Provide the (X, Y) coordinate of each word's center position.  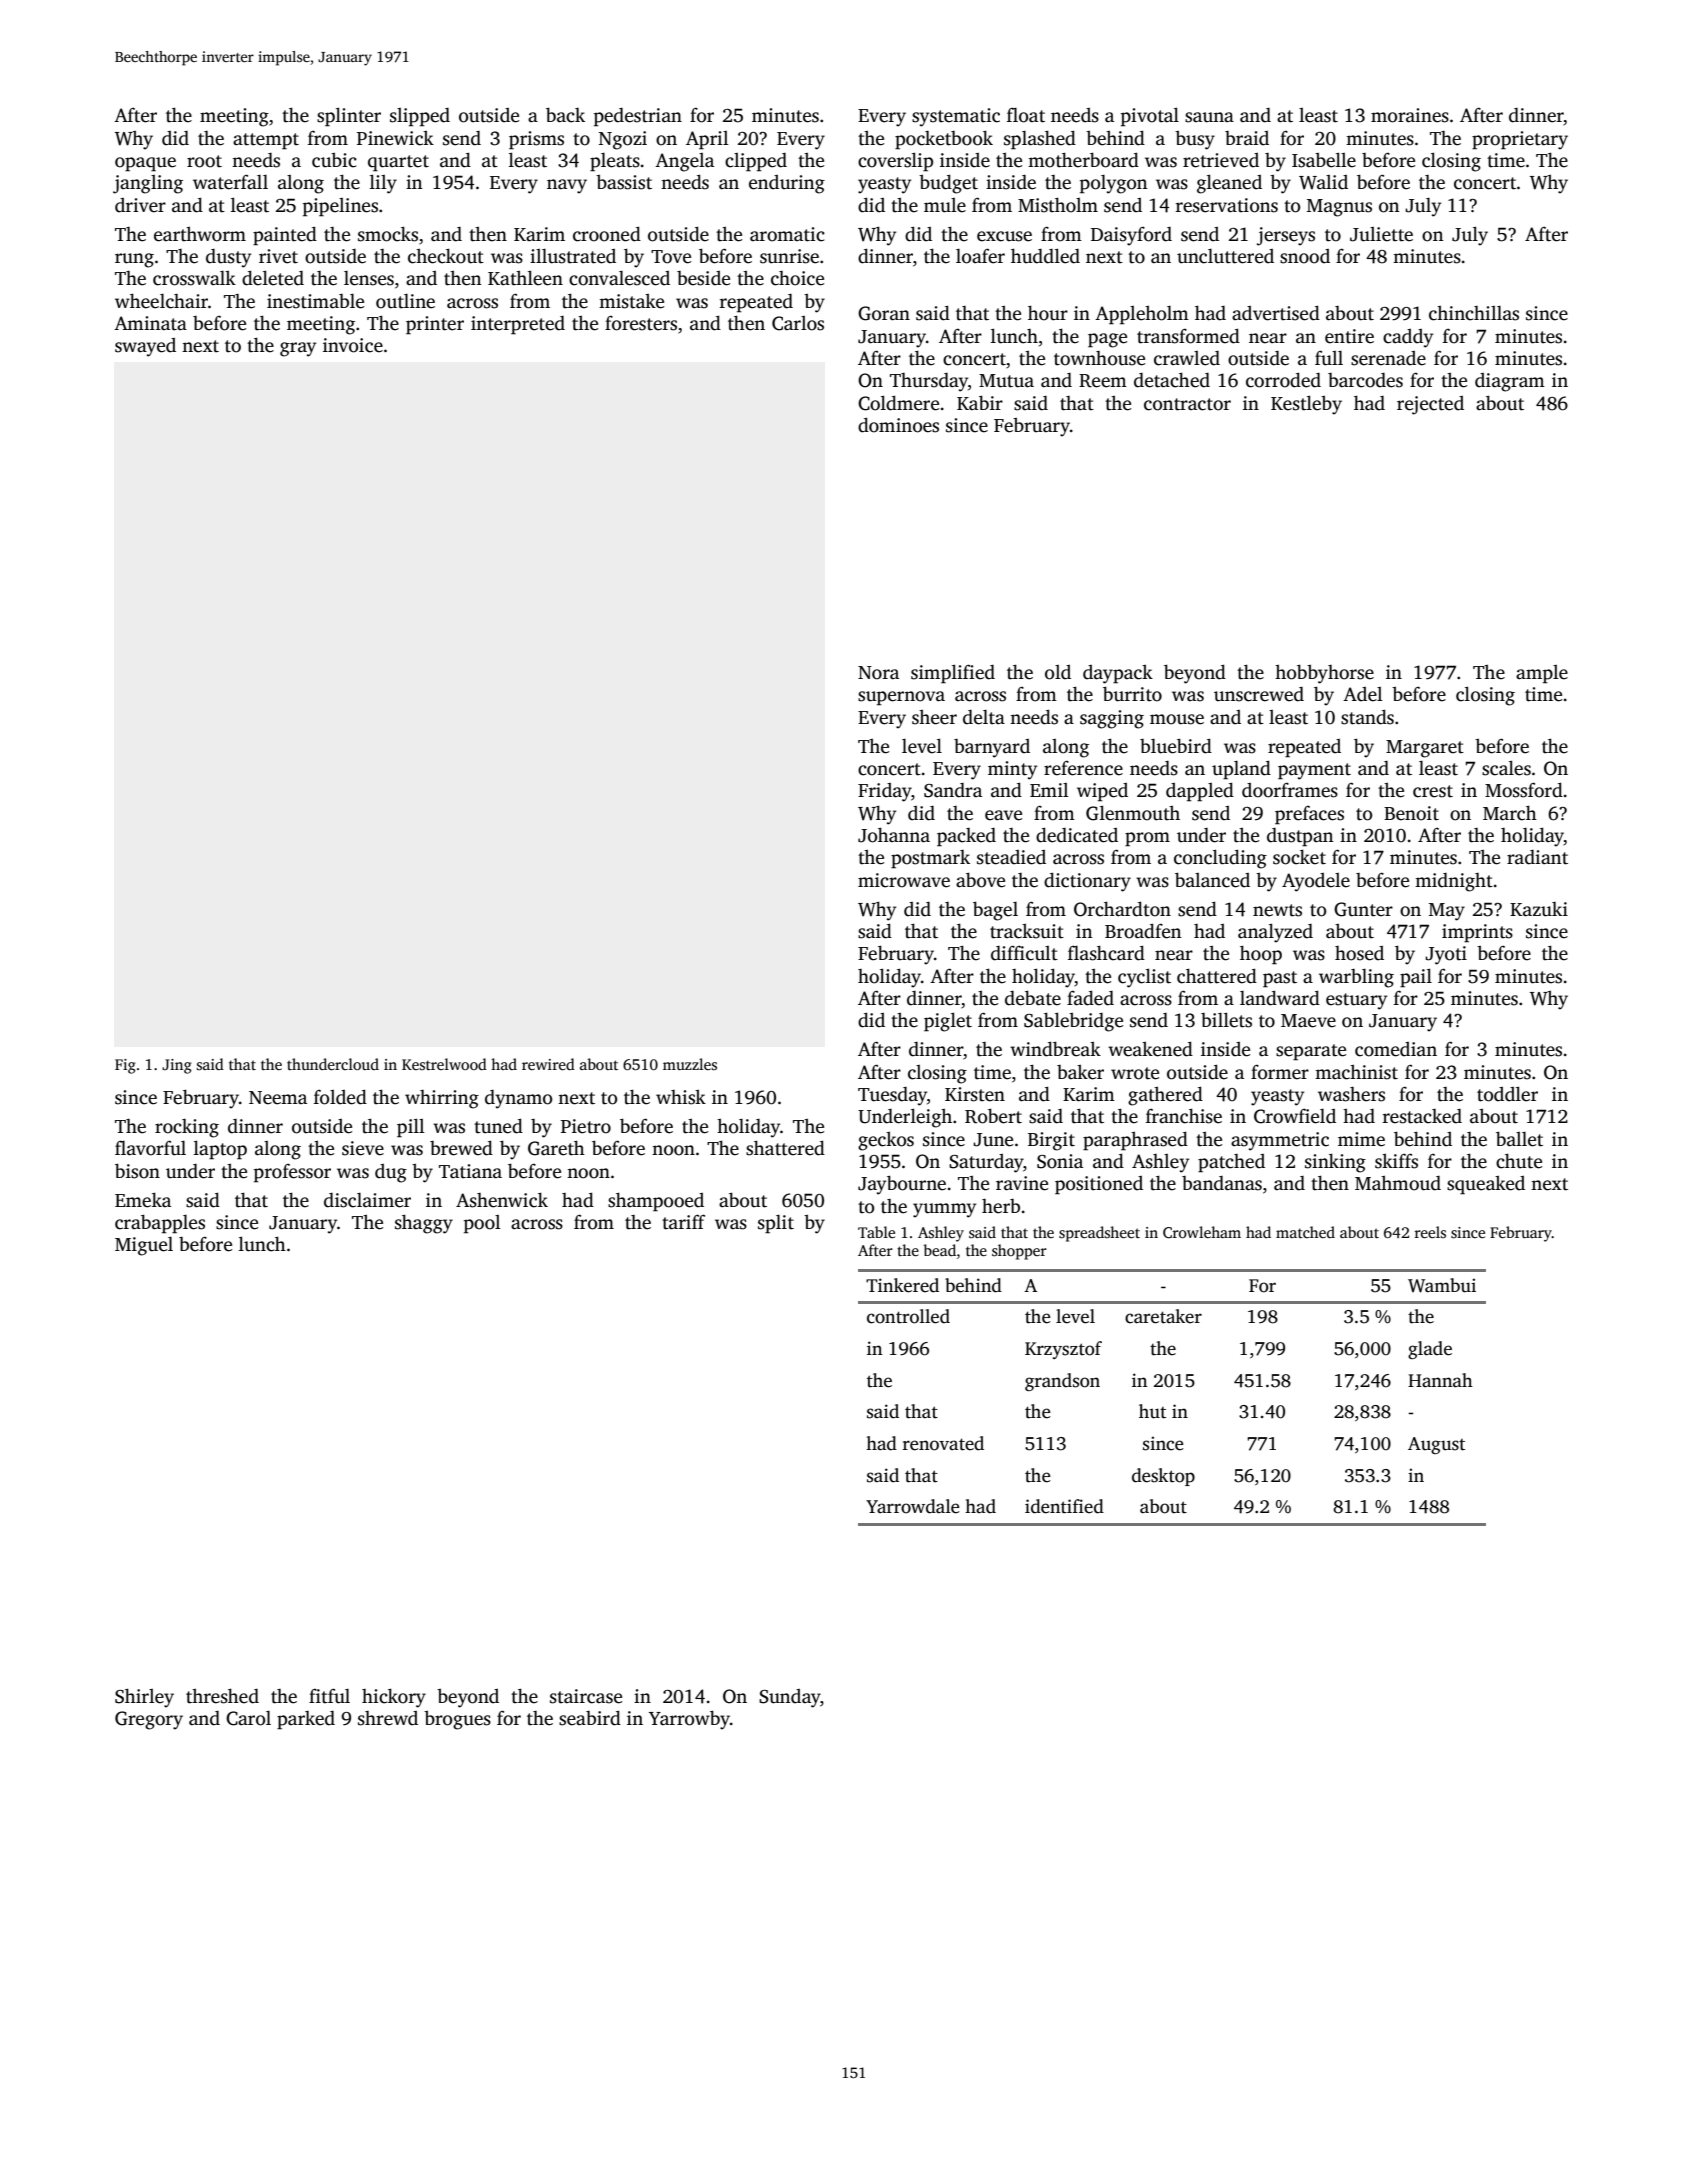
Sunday (790, 1698)
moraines (1410, 115)
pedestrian (638, 117)
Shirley (144, 1698)
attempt (266, 141)
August (1436, 1445)
